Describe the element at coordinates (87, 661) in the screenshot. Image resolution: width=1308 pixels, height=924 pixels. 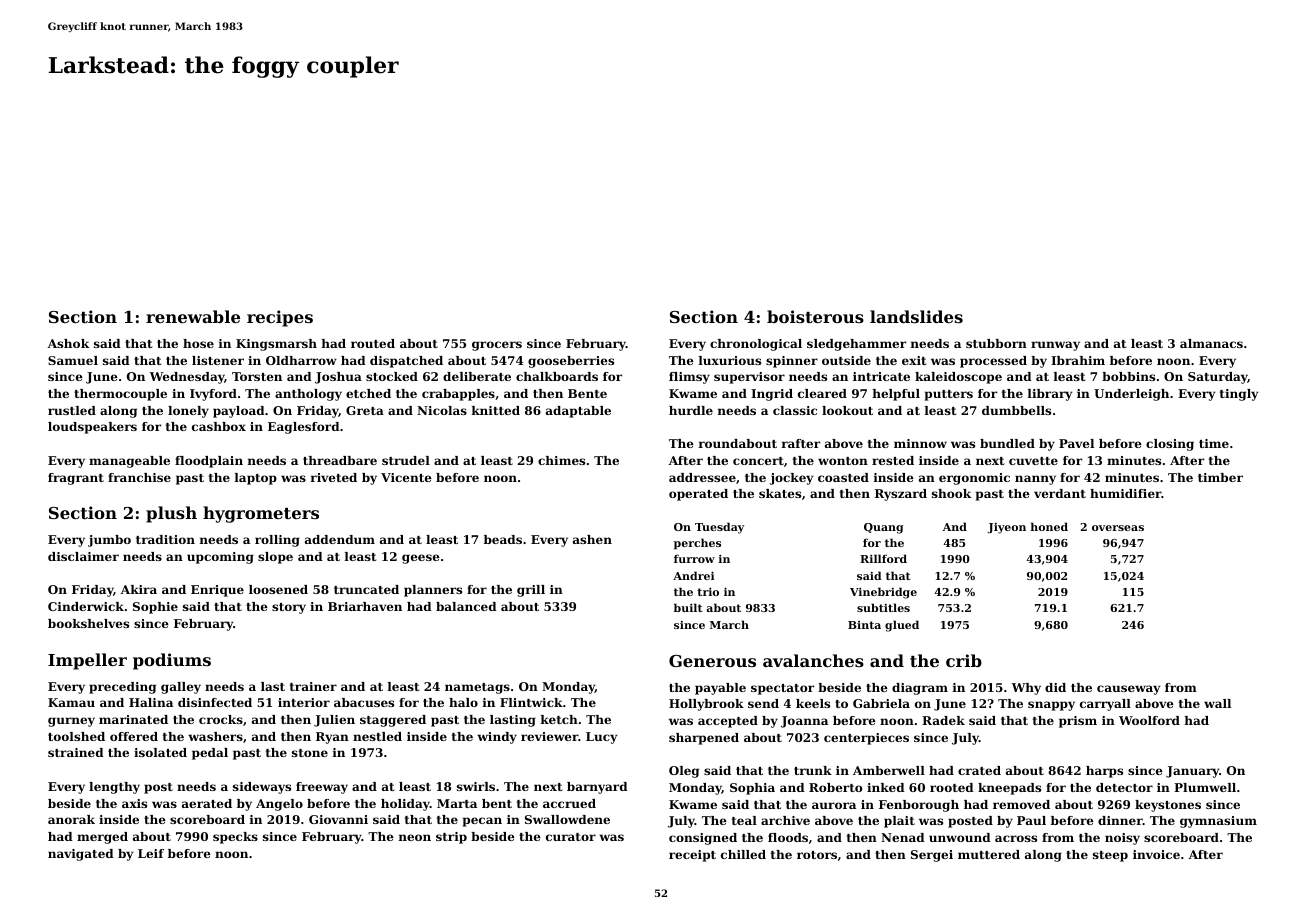
I see `Impeller` at that location.
